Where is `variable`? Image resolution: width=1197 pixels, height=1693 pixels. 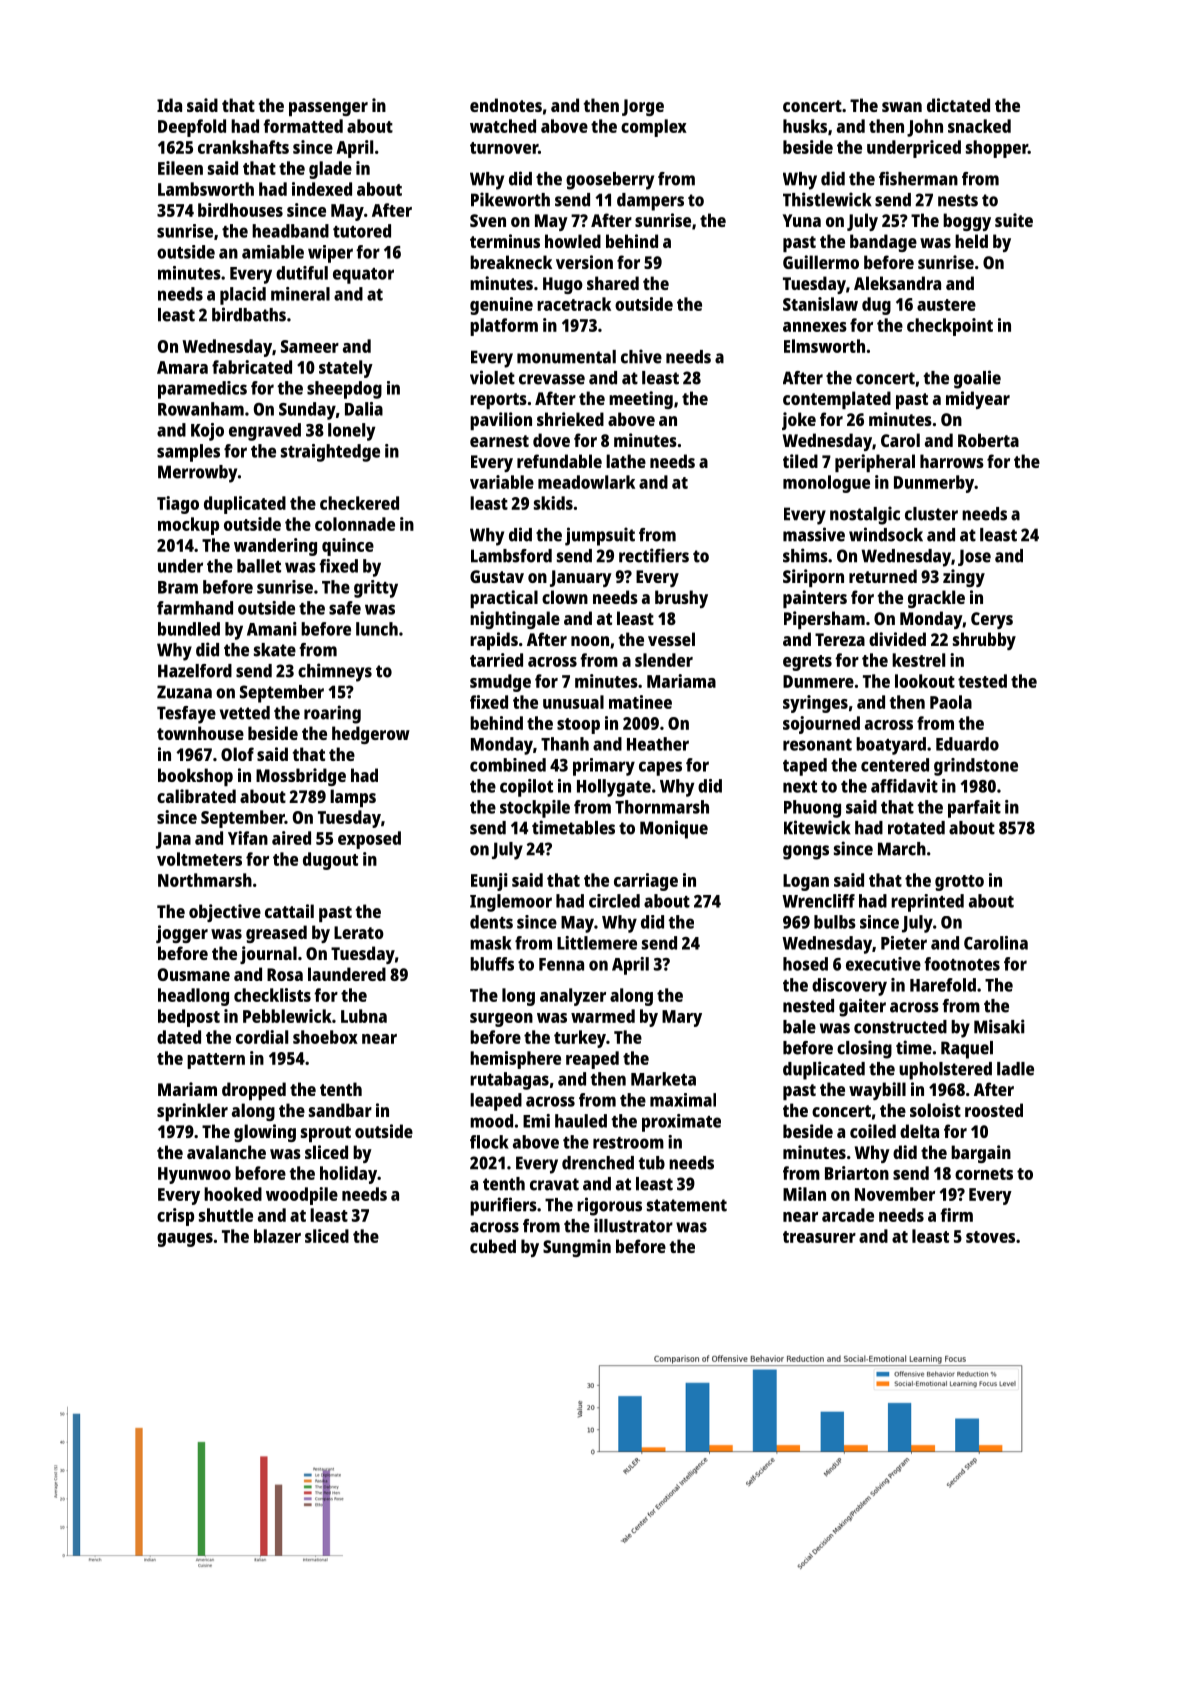
variable is located at coordinates (502, 482).
